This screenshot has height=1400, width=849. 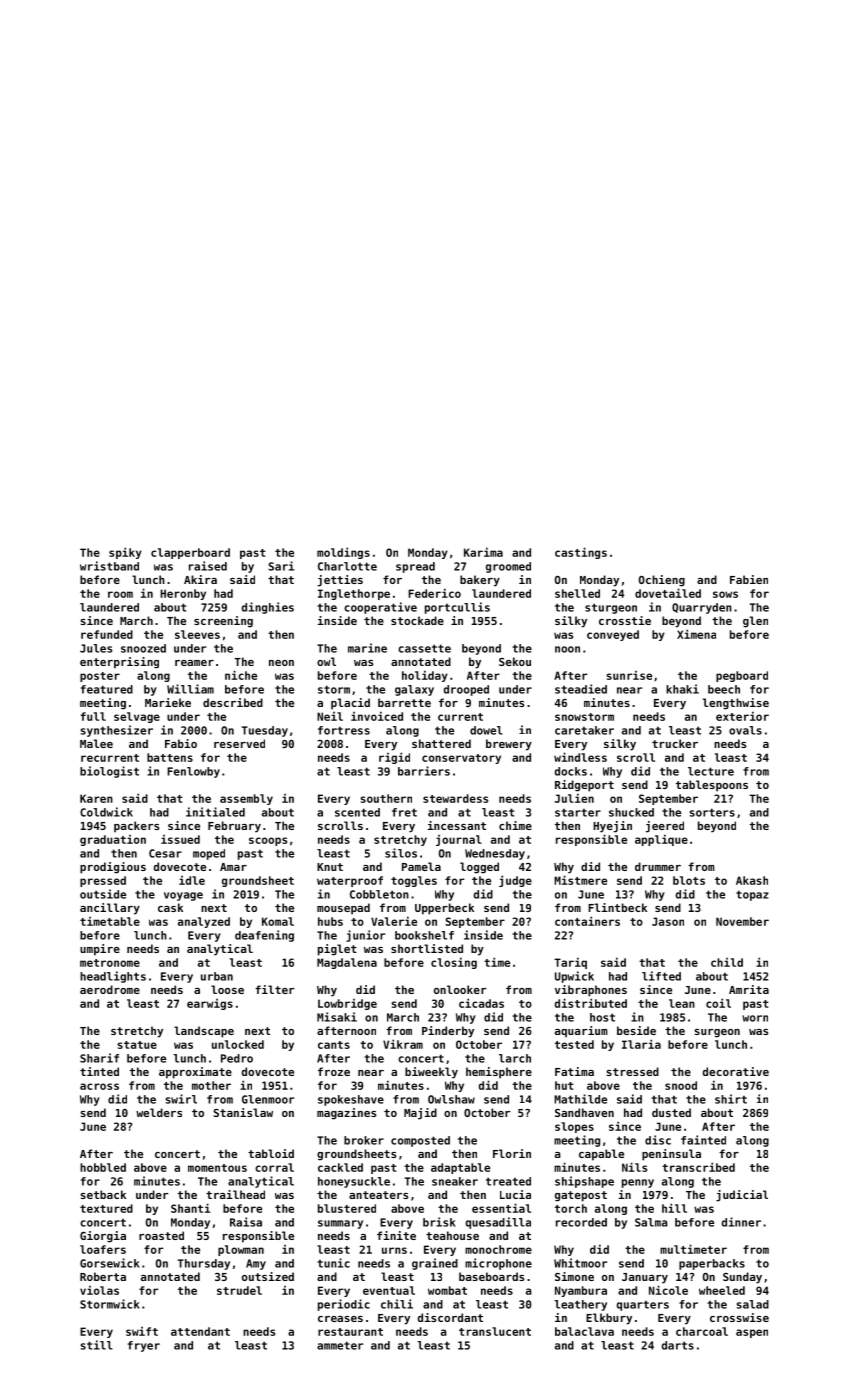 What do you see at coordinates (671, 1155) in the screenshot?
I see `peninsula` at bounding box center [671, 1155].
